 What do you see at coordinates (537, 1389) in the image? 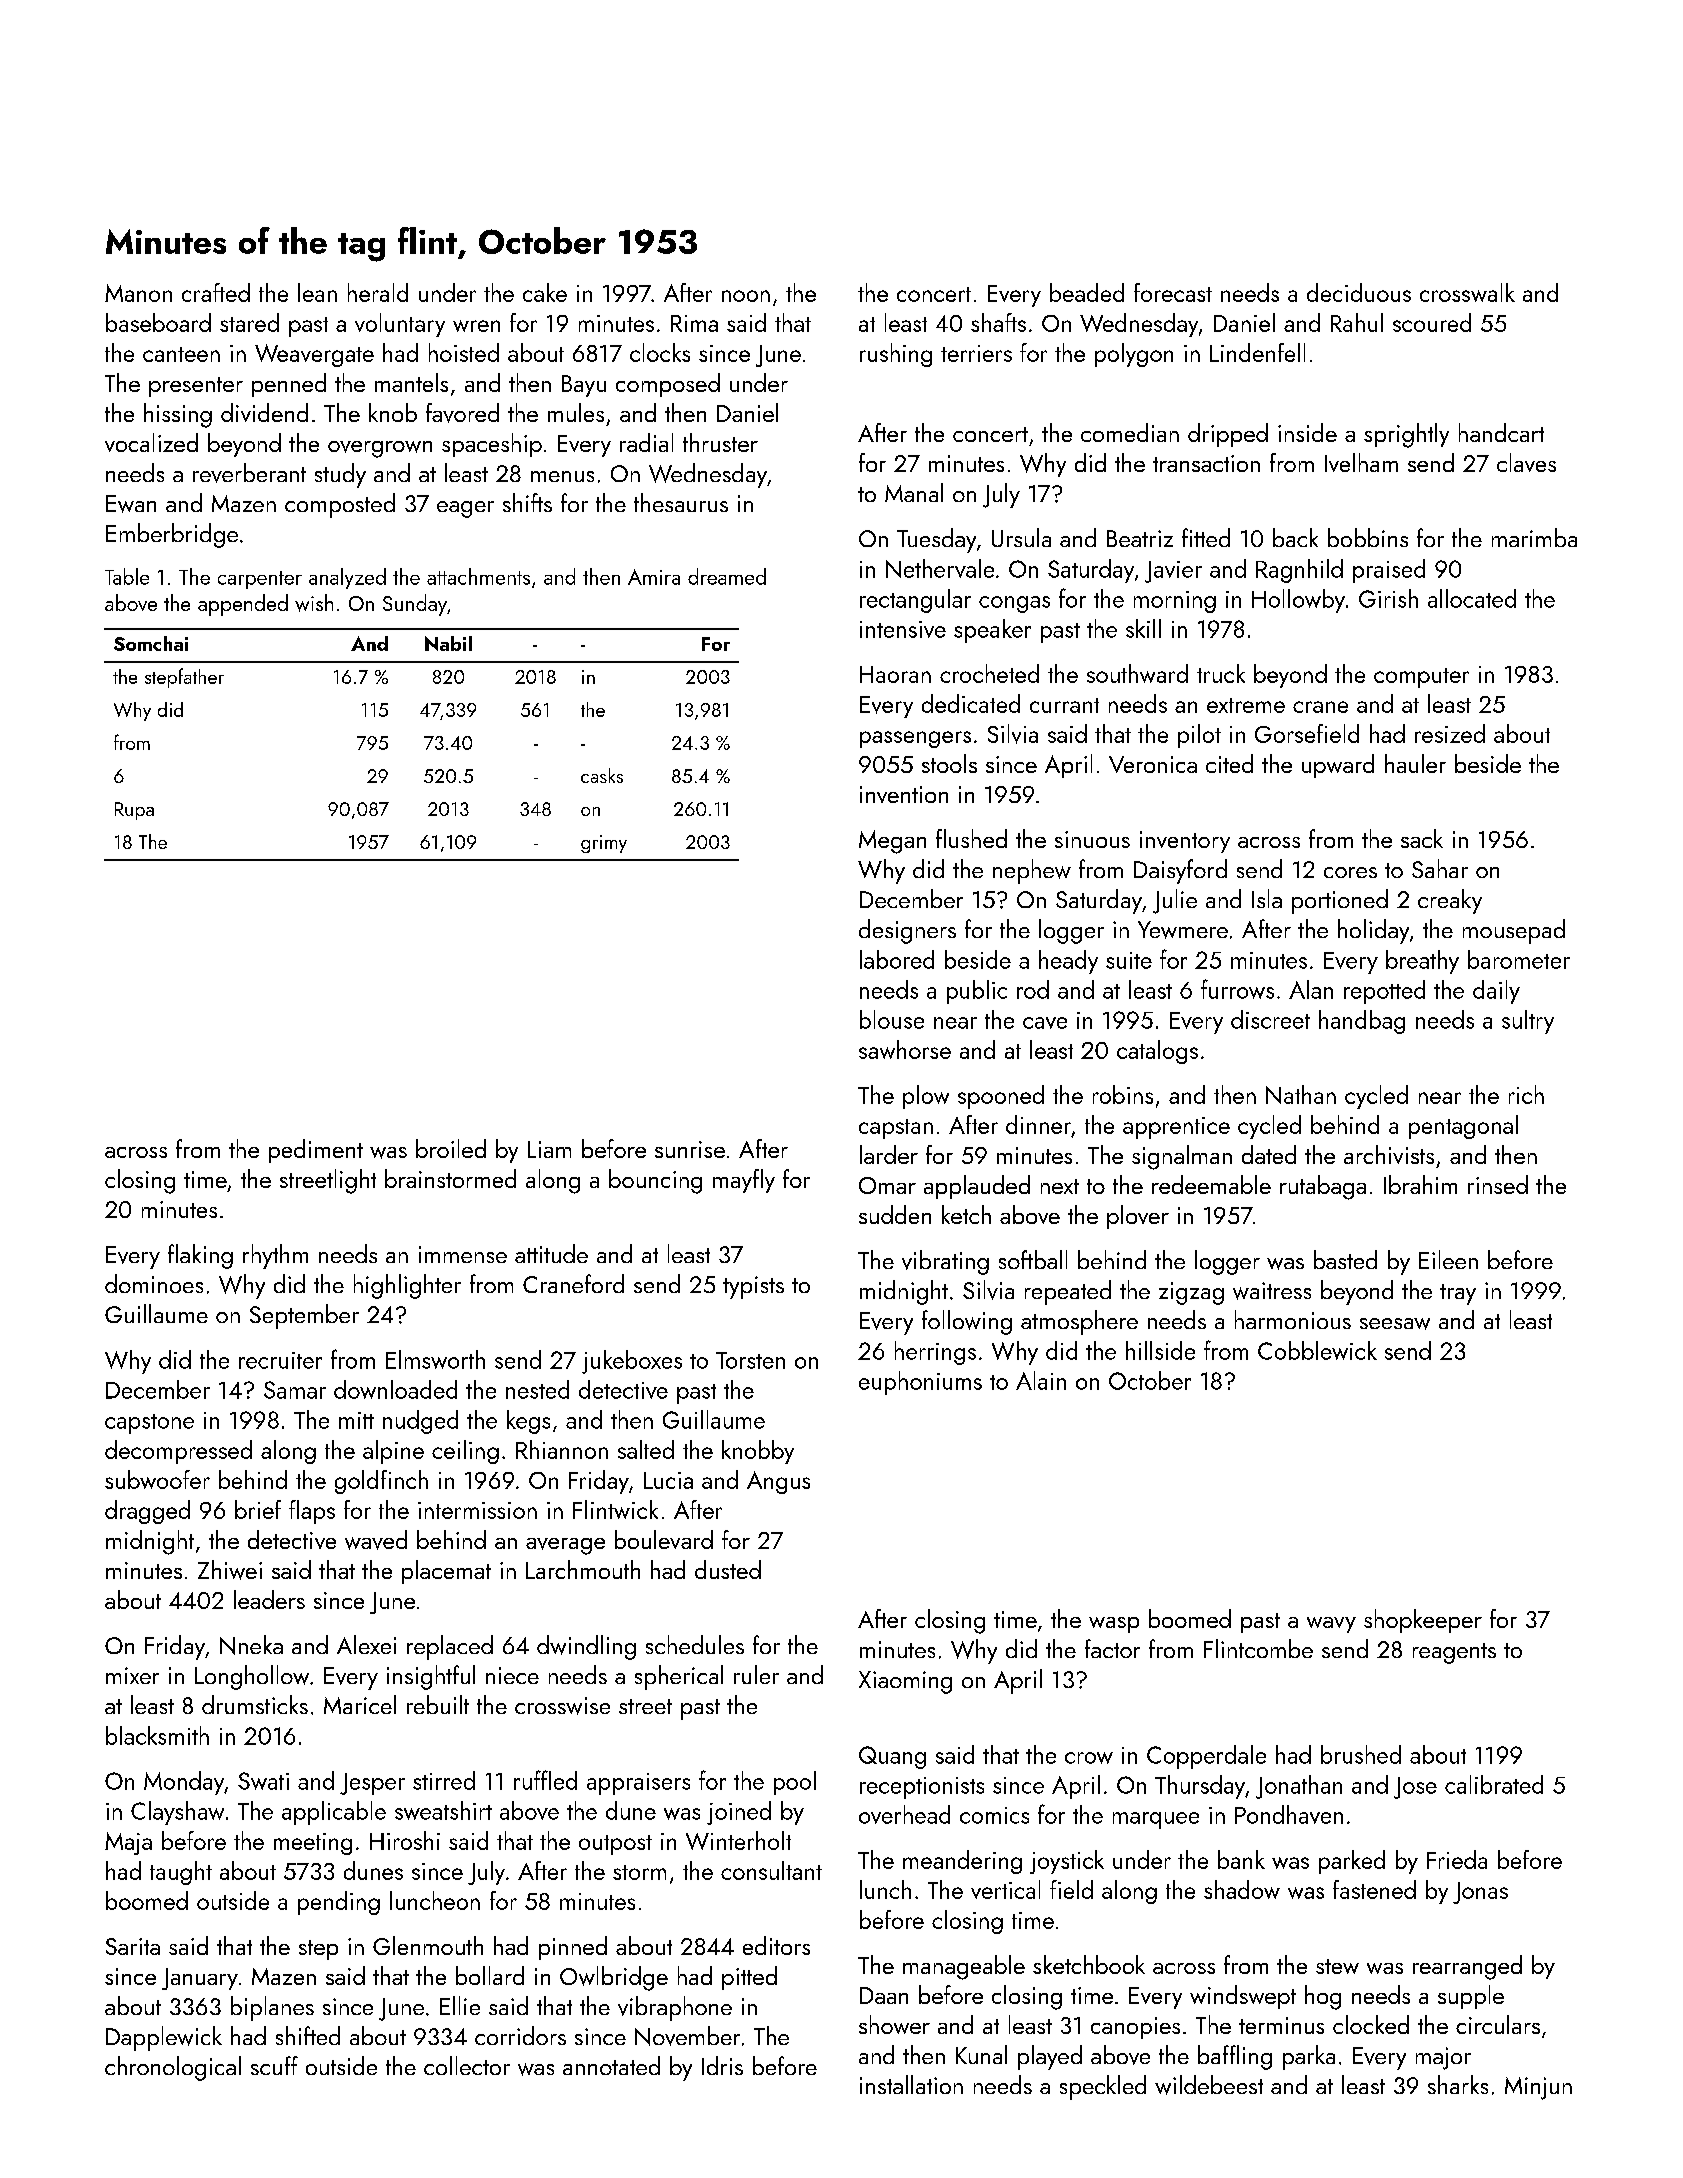
I see `nested` at bounding box center [537, 1389].
